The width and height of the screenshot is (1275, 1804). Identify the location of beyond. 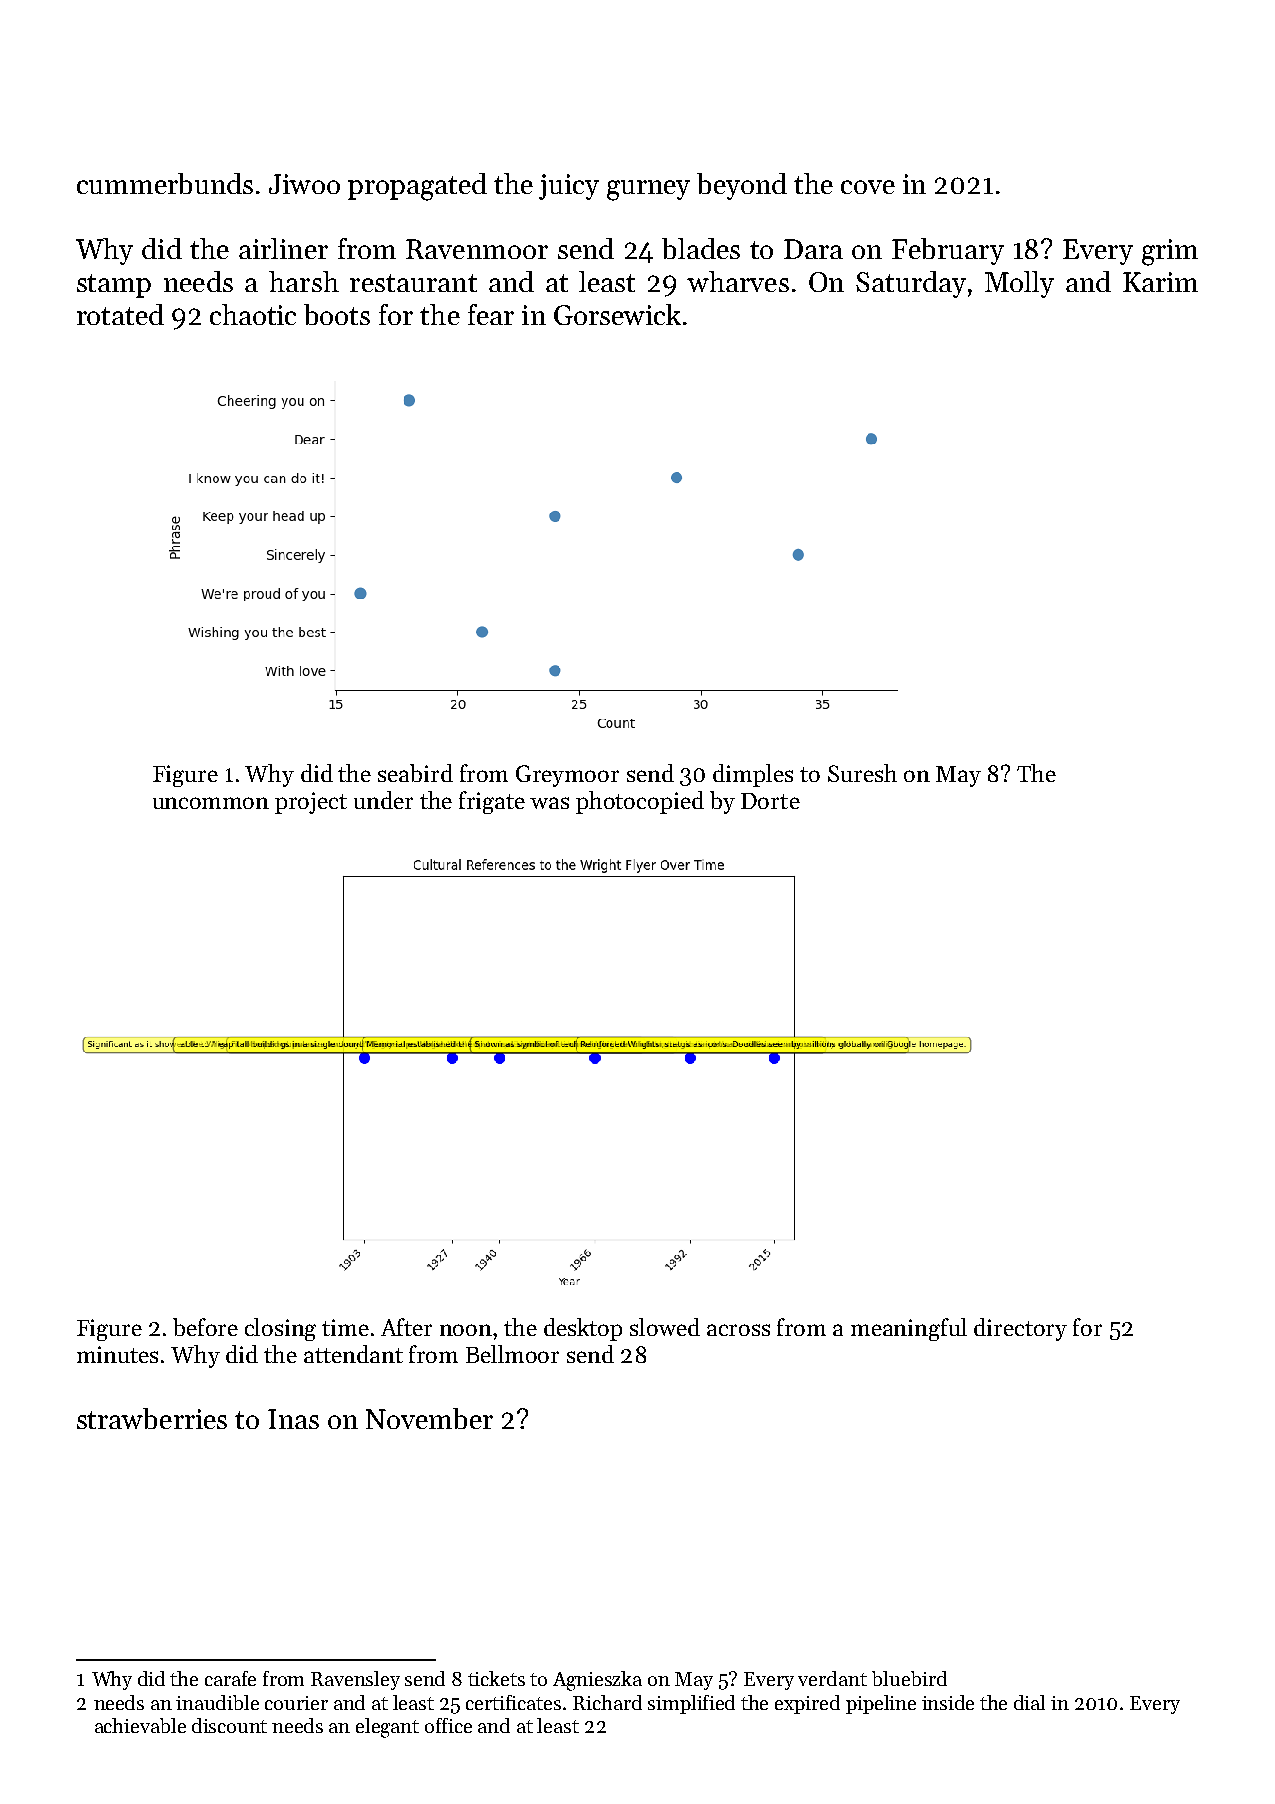
(742, 186).
